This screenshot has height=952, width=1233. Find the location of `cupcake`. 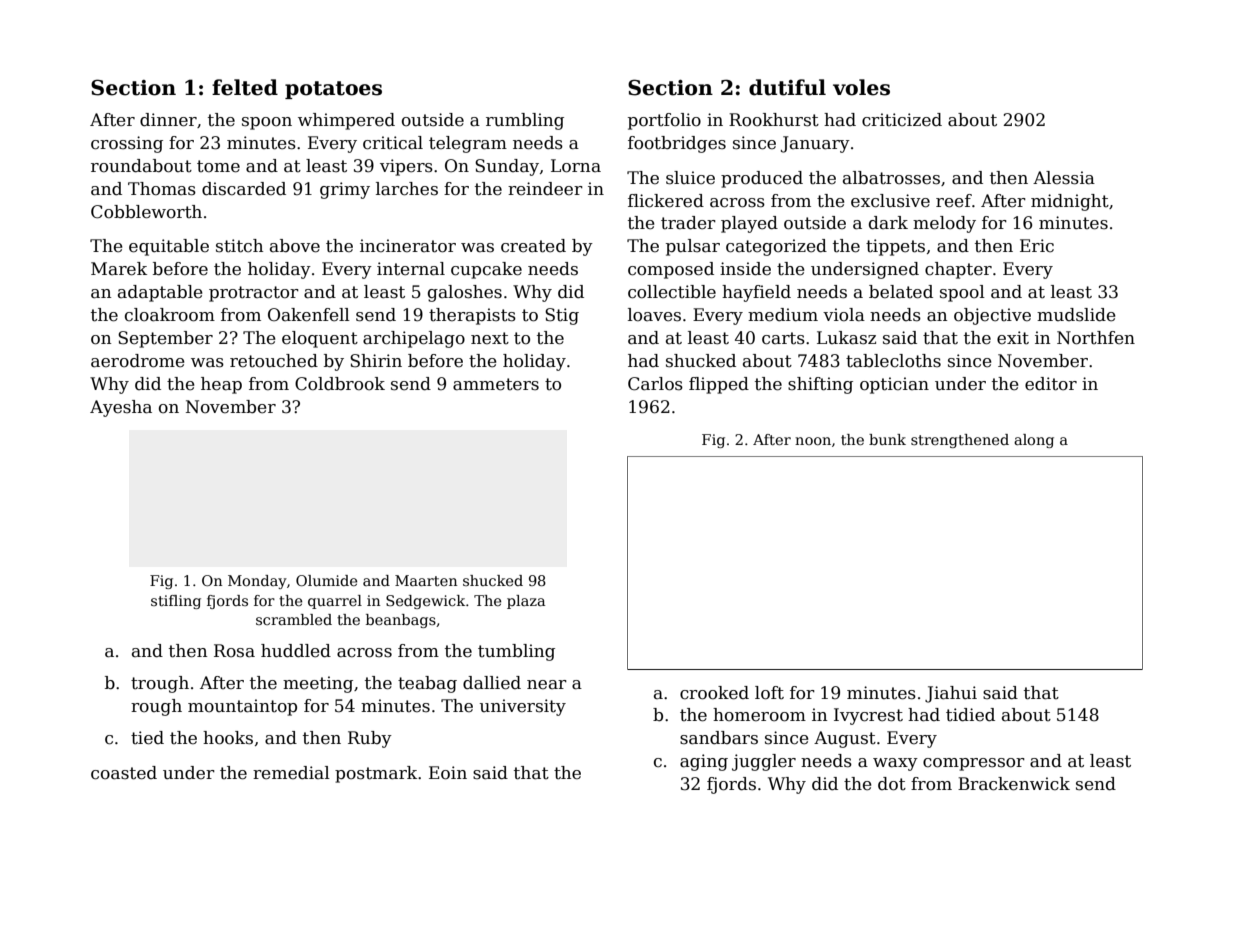

cupcake is located at coordinates (486, 270).
